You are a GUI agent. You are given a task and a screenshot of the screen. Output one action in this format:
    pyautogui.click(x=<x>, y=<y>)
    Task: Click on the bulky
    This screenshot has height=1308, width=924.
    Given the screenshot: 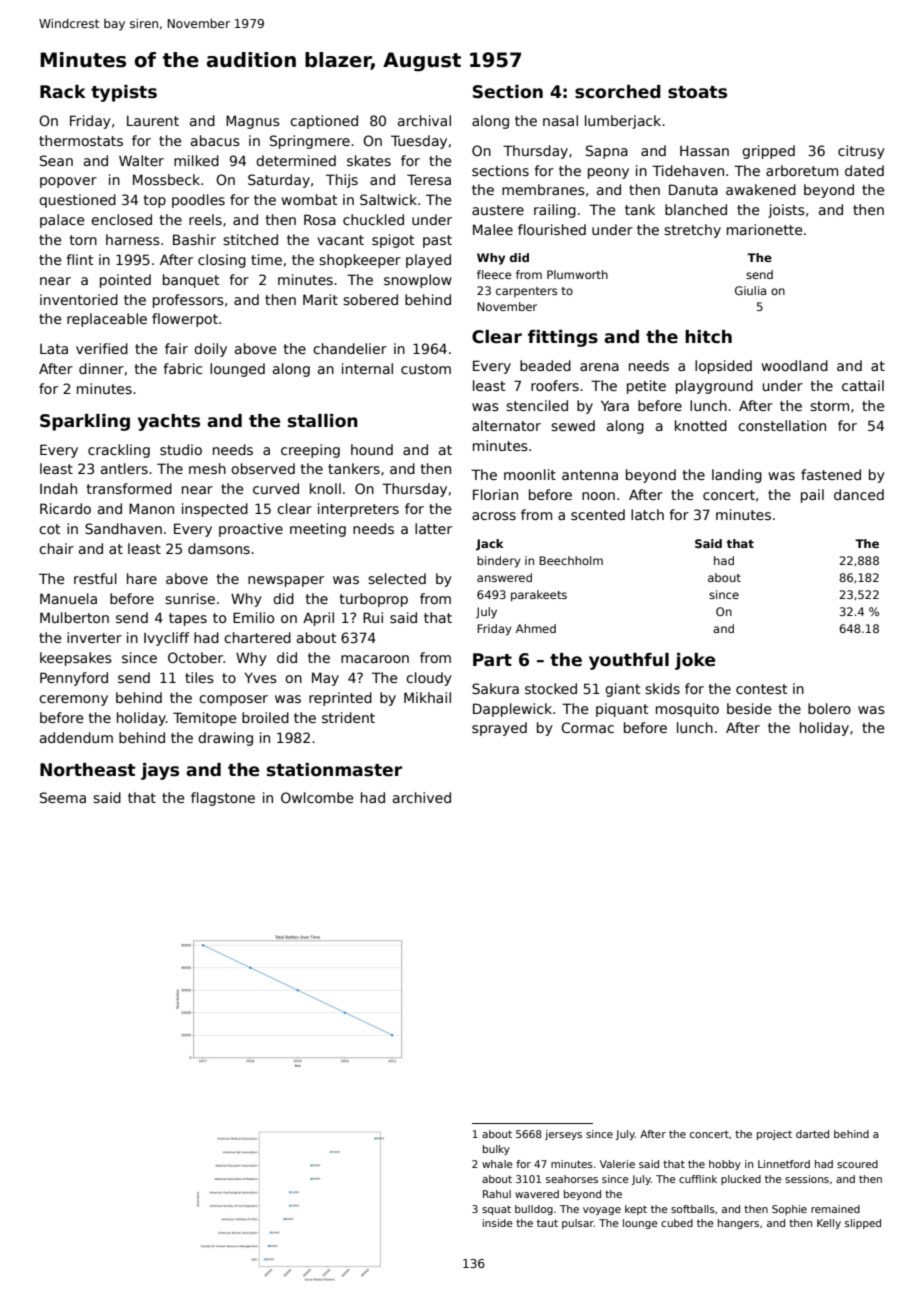 What is the action you would take?
    pyautogui.click(x=496, y=1150)
